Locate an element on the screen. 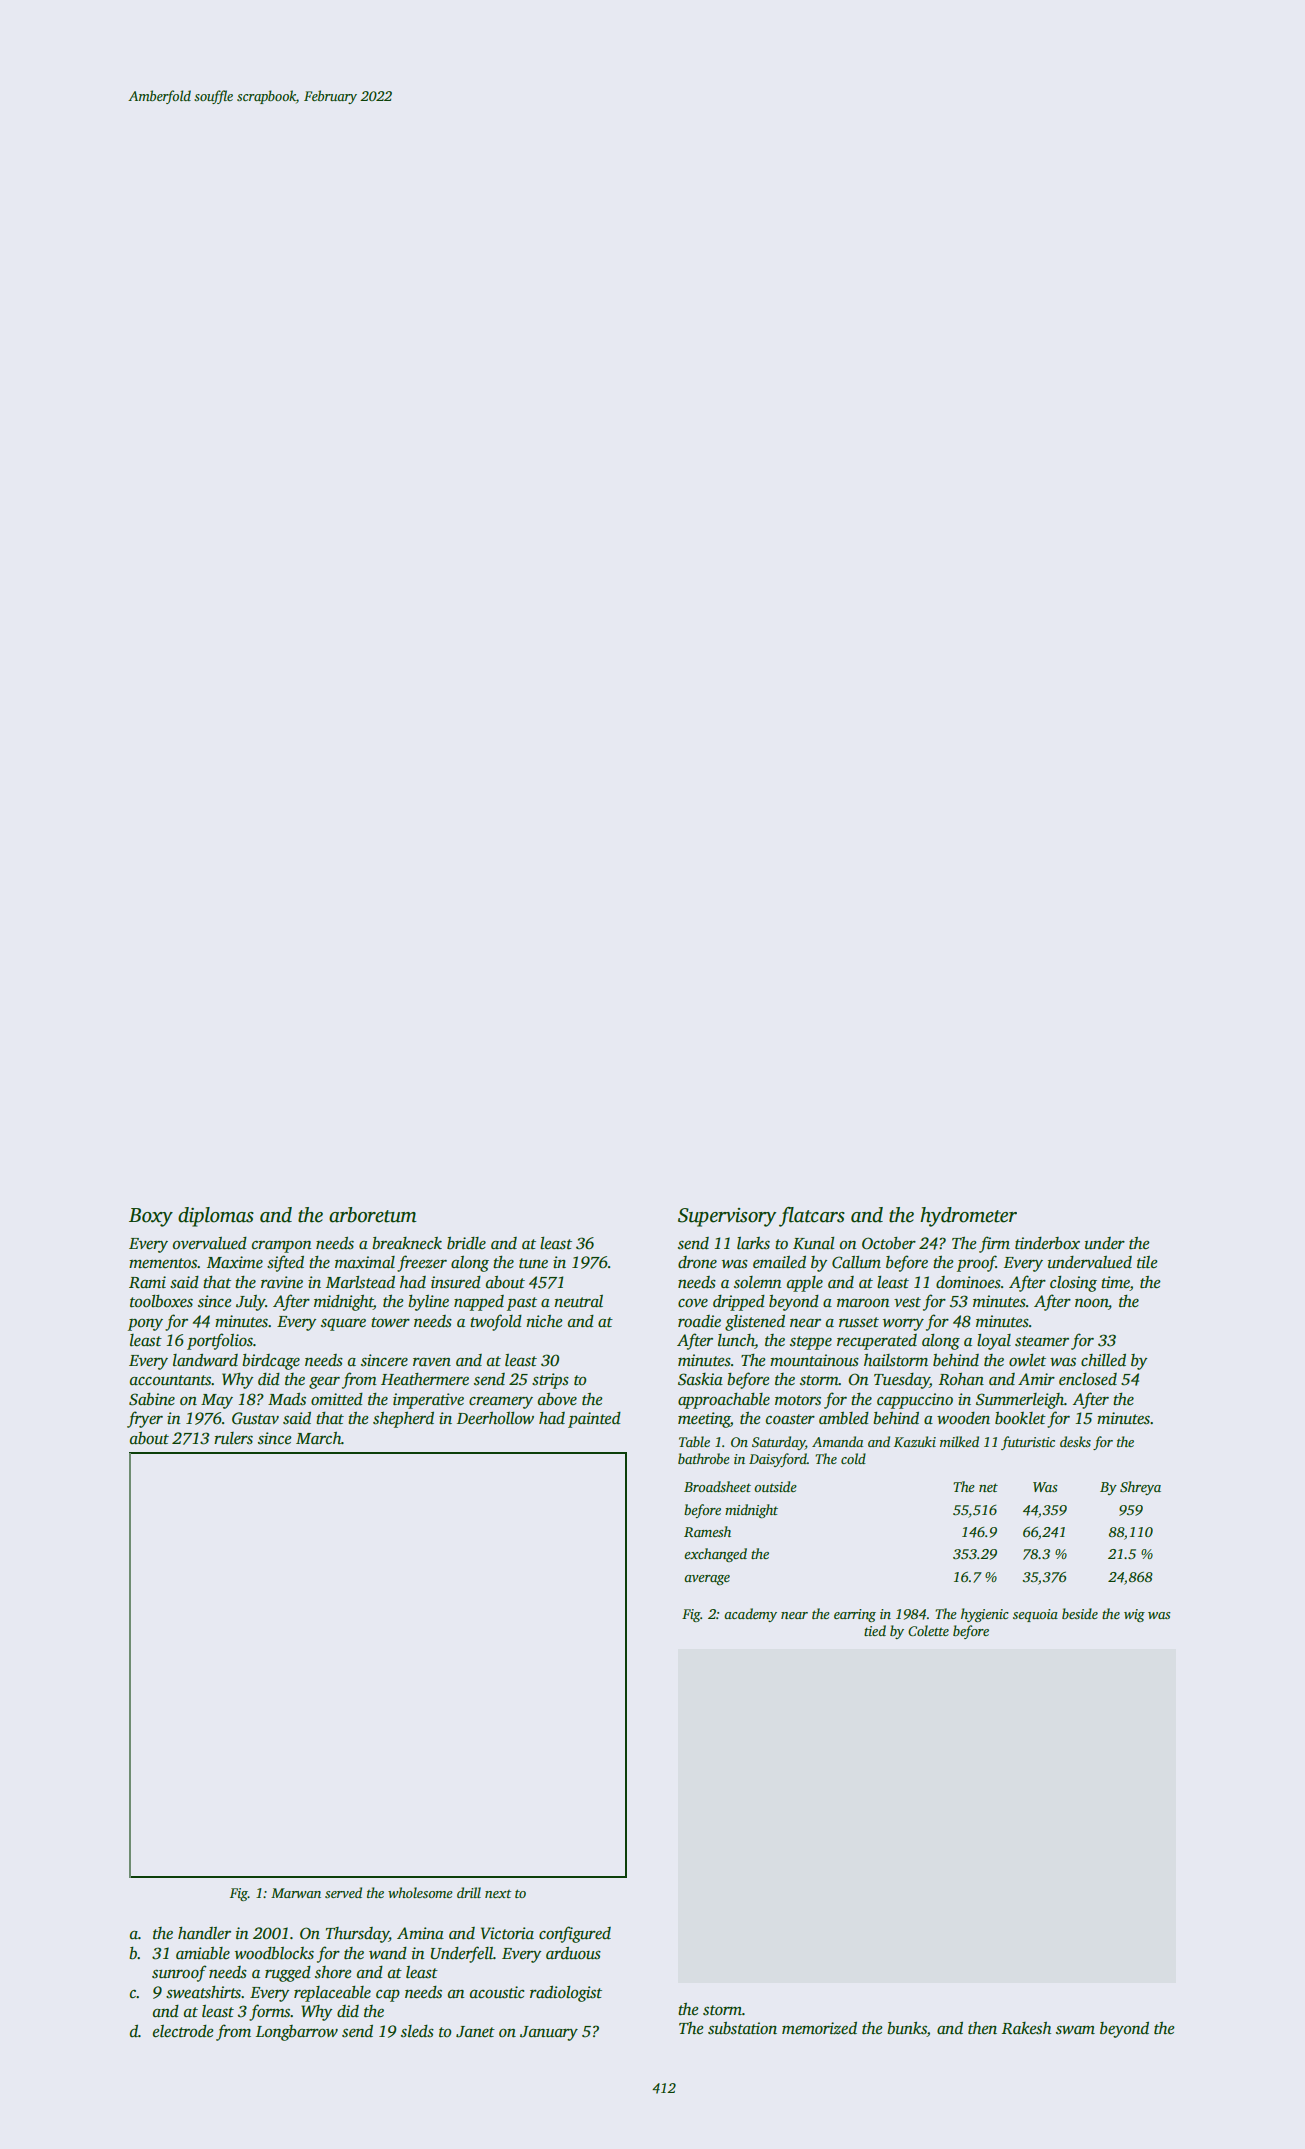 This screenshot has width=1305, height=2149. raven is located at coordinates (432, 1362).
